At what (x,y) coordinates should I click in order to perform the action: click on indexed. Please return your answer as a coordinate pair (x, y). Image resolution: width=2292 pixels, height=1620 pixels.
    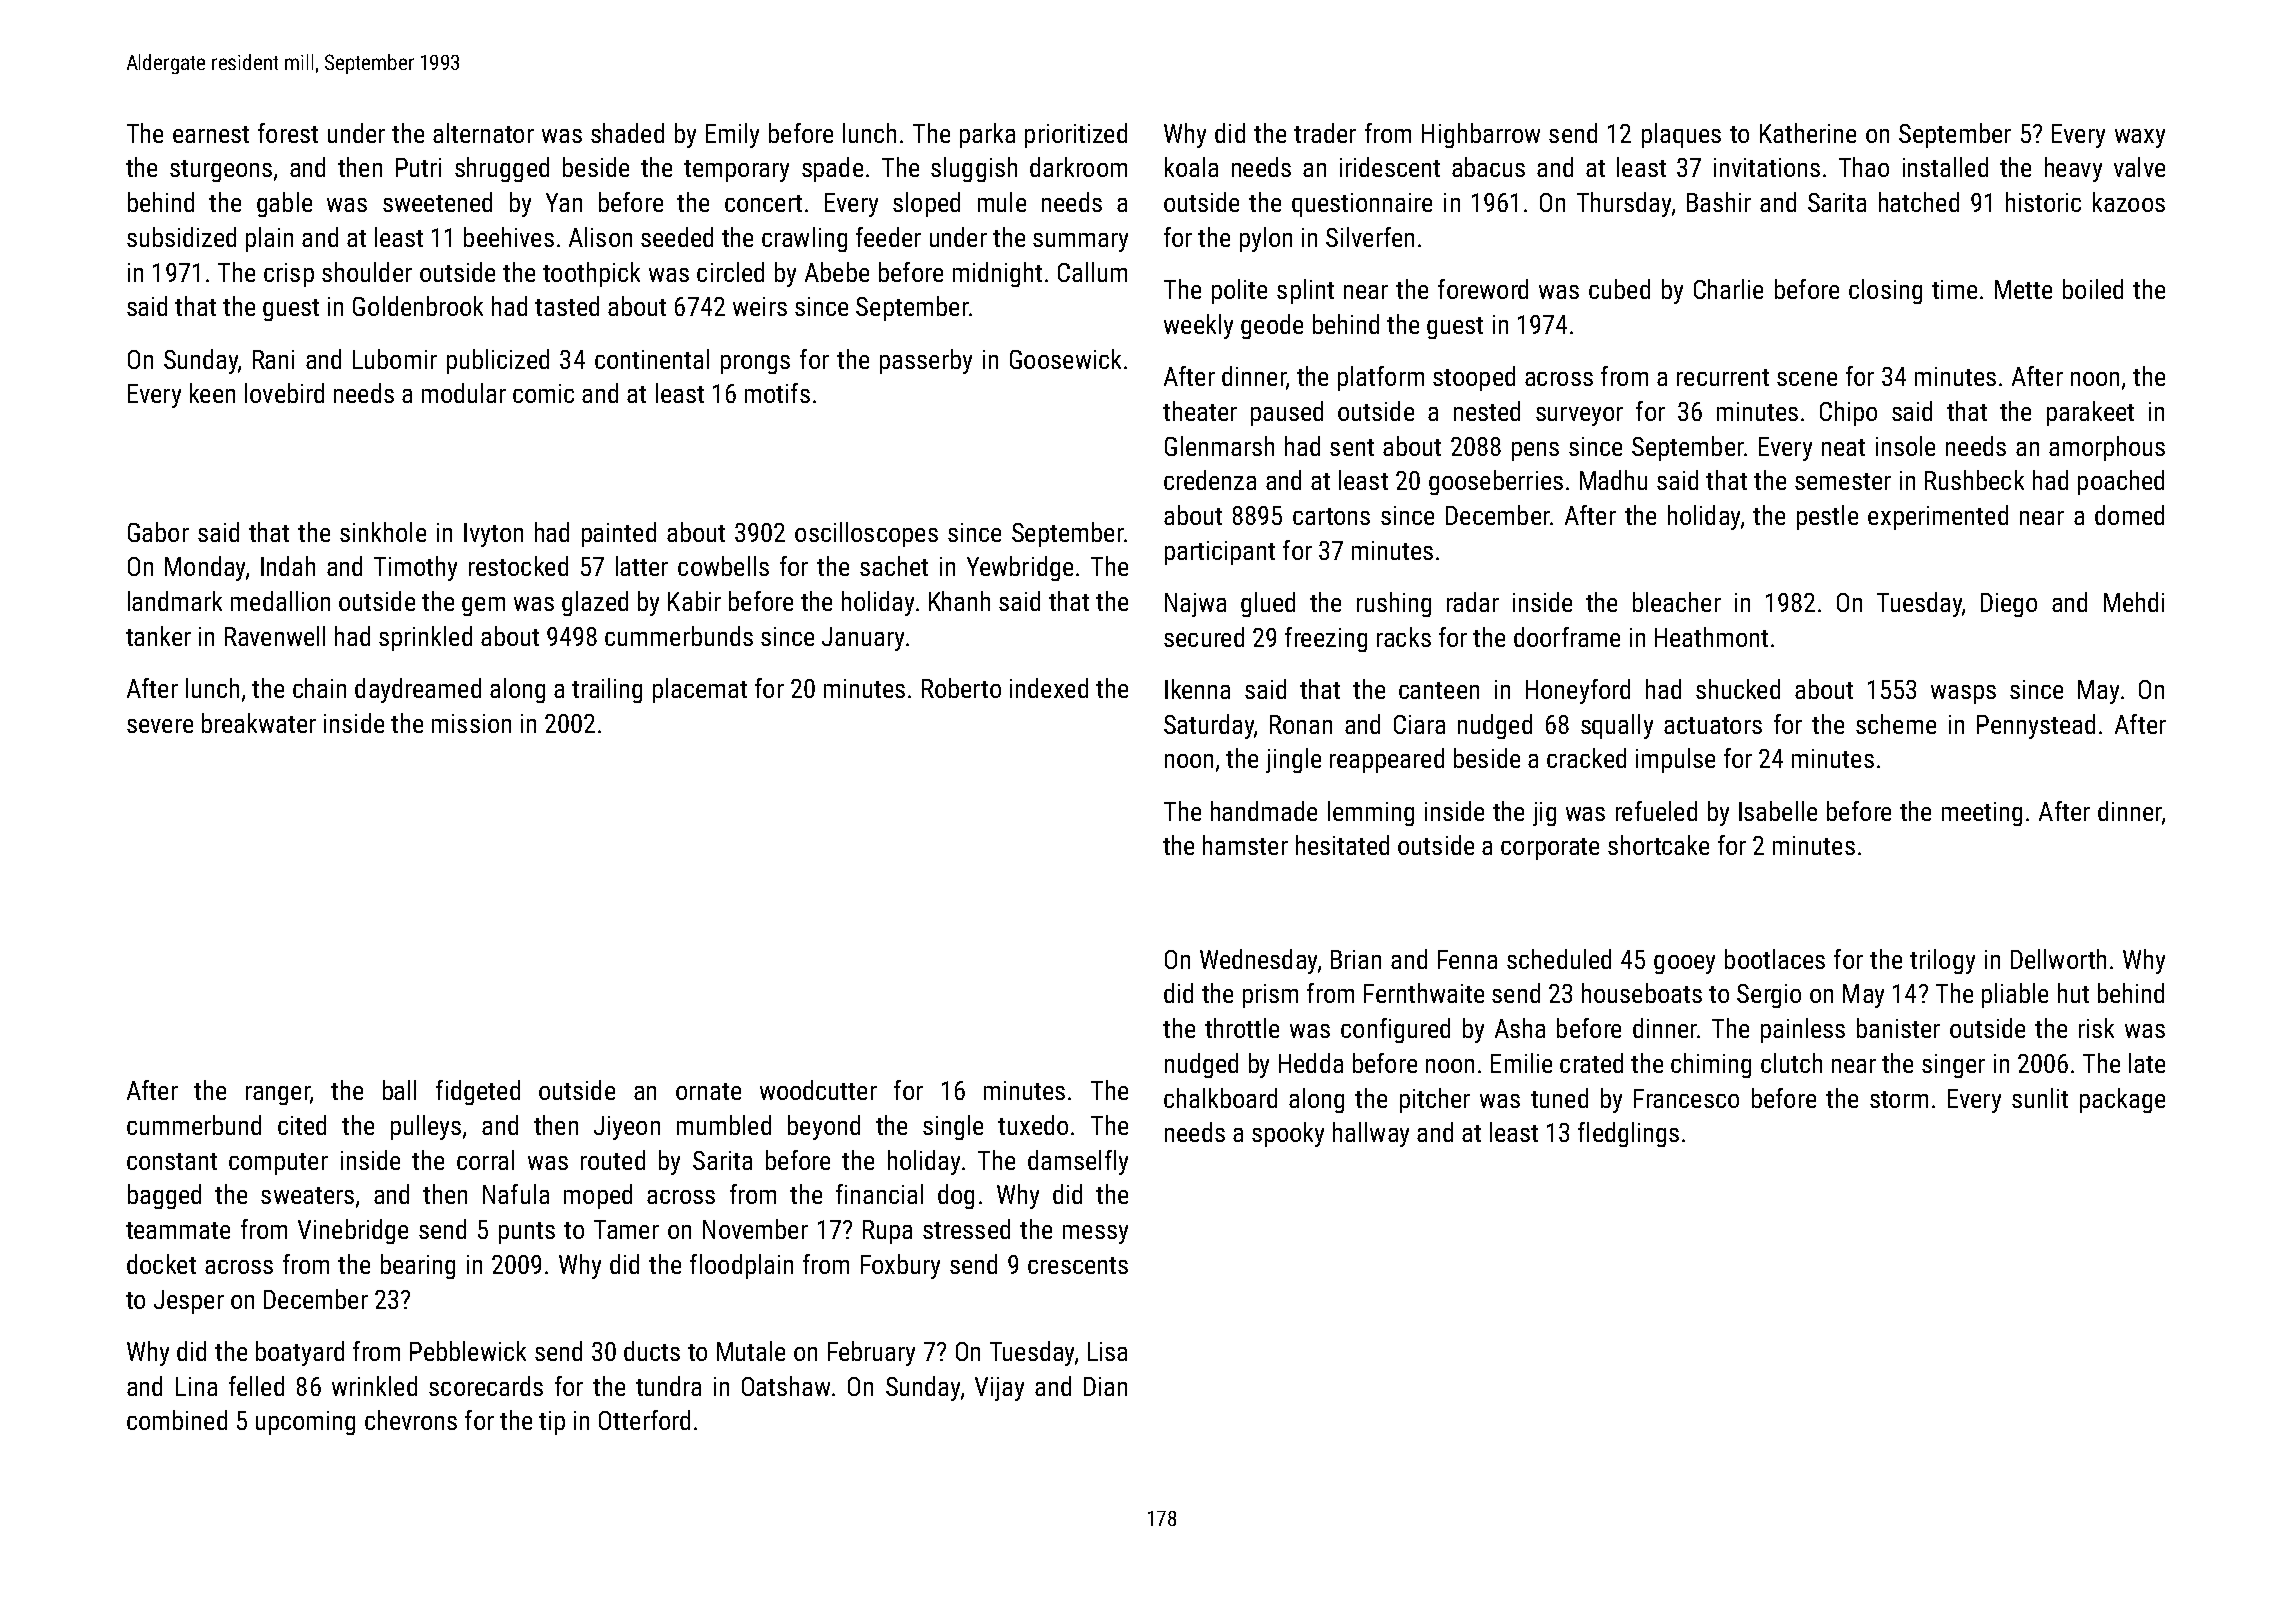
    Looking at the image, I should click on (1049, 688).
